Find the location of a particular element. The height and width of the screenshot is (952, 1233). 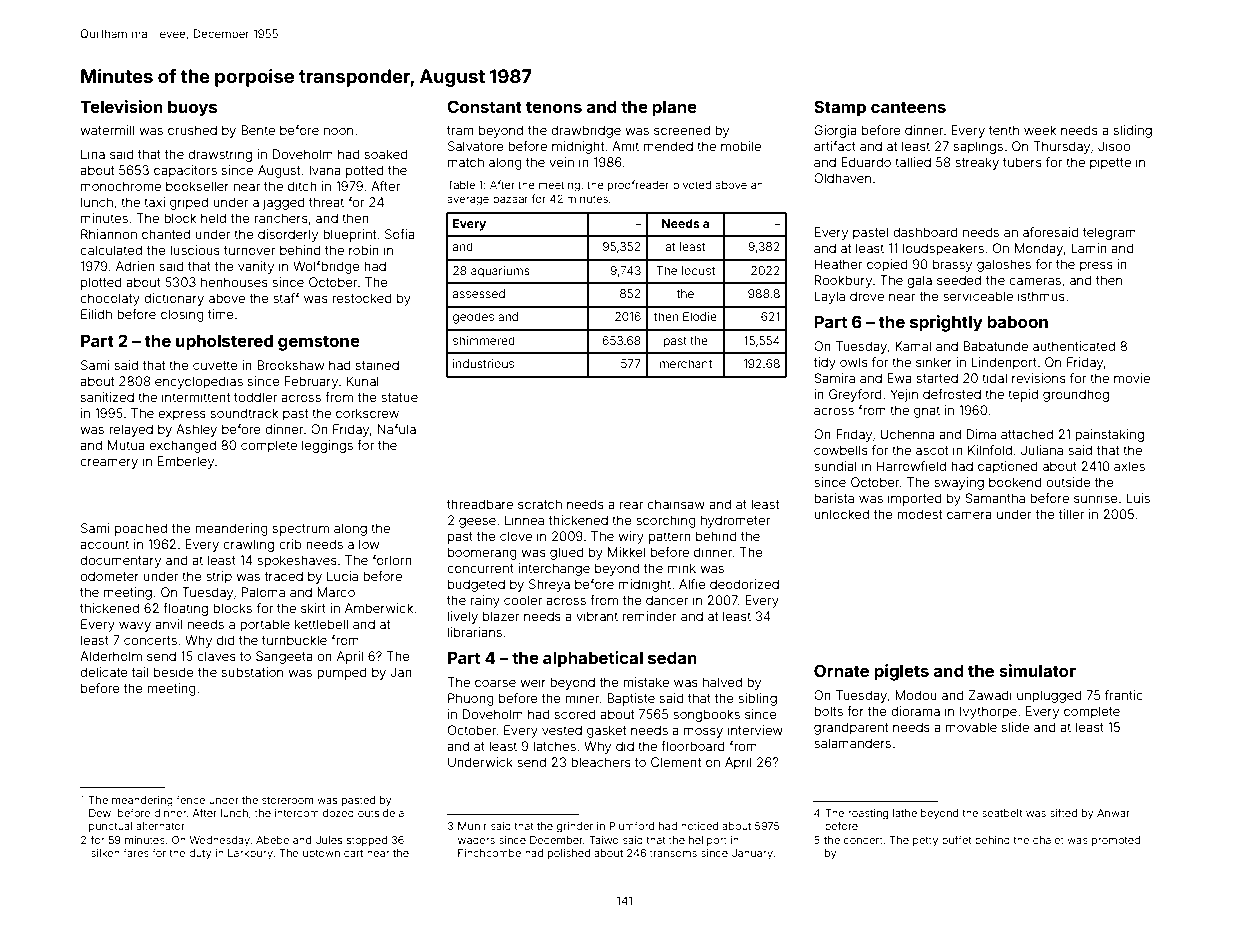

unlocked is located at coordinates (841, 514).
